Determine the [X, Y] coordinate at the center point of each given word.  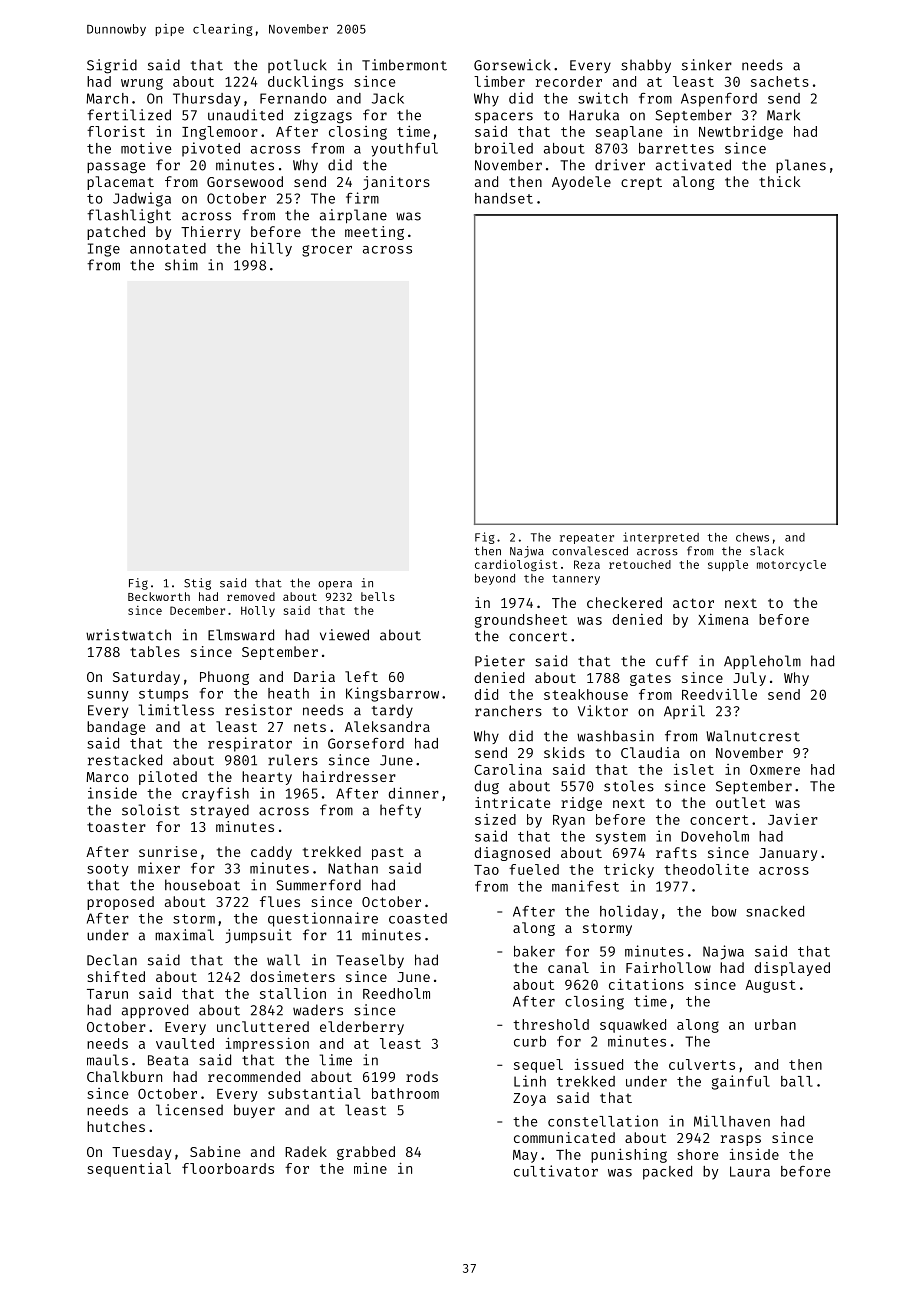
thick [779, 181]
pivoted [211, 149]
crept [641, 183]
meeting [374, 233]
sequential [129, 1170]
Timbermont [404, 65]
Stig [197, 584]
